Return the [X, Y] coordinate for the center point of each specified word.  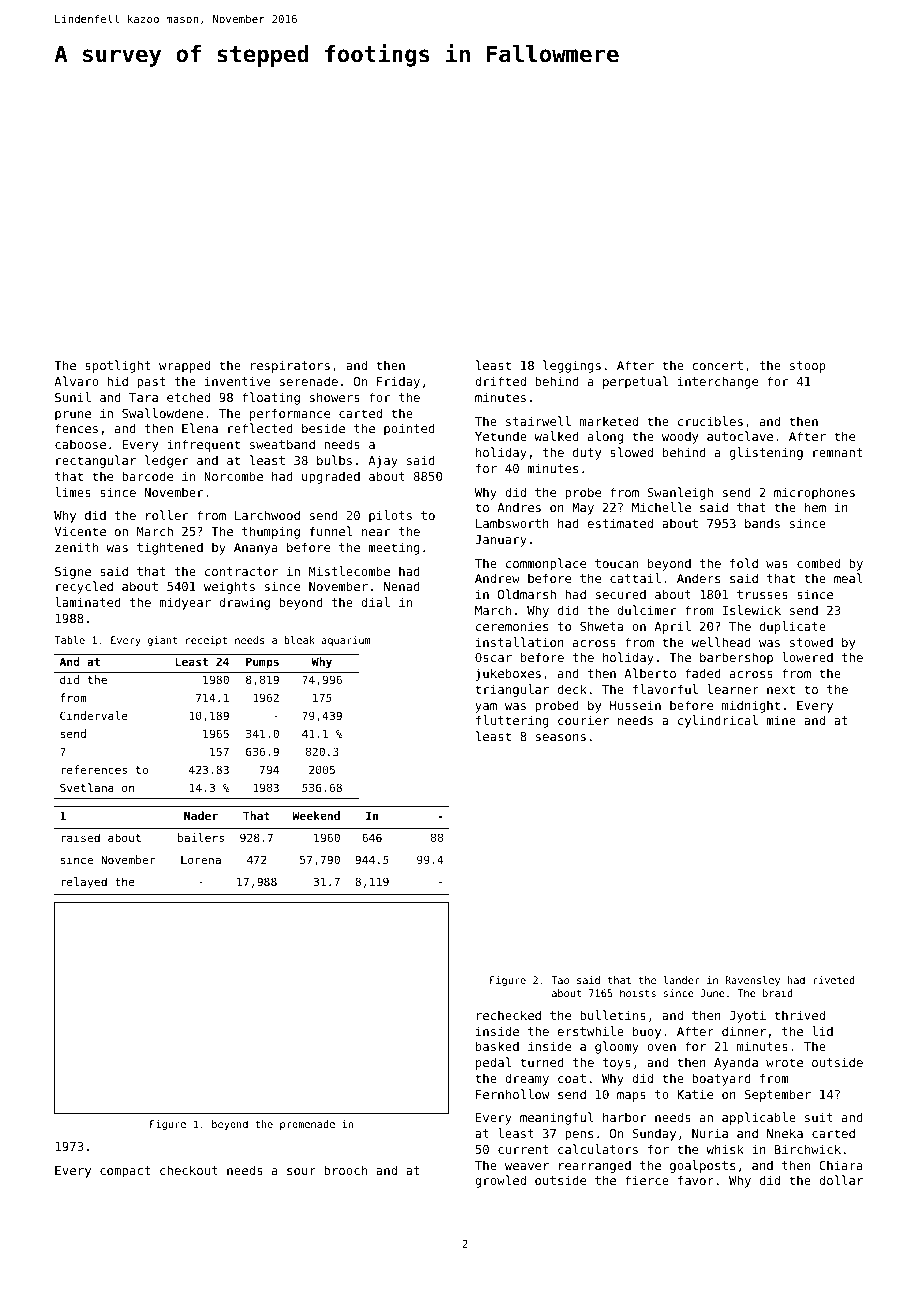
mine [781, 720]
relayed [84, 883]
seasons [561, 737]
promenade [307, 1125]
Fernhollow [513, 1094]
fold [744, 563]
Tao [560, 980]
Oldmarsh [527, 594]
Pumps [262, 663]
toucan [616, 563]
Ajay [383, 461]
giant [163, 641]
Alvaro [76, 381]
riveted [834, 980]
